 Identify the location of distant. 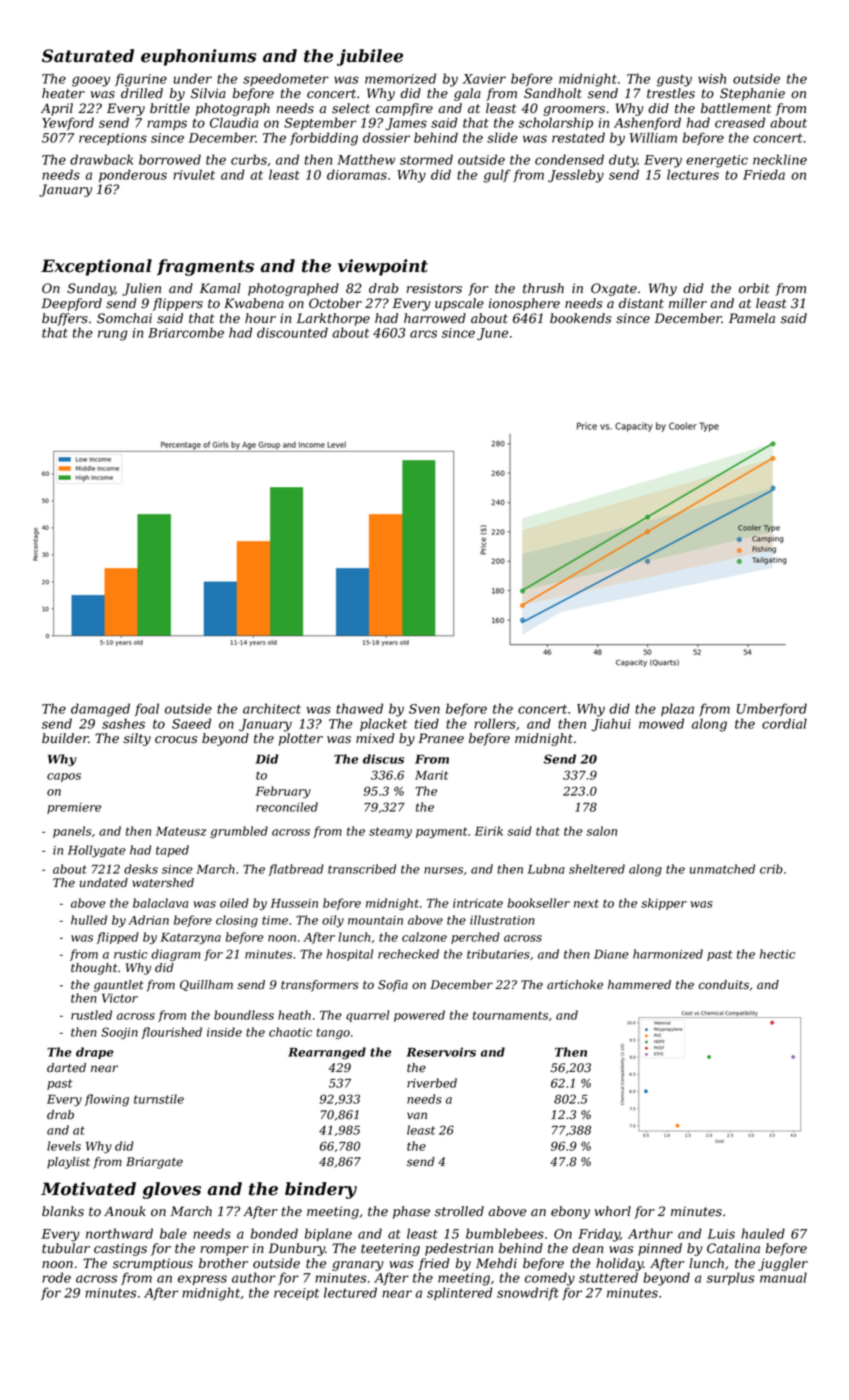
(641, 303).
